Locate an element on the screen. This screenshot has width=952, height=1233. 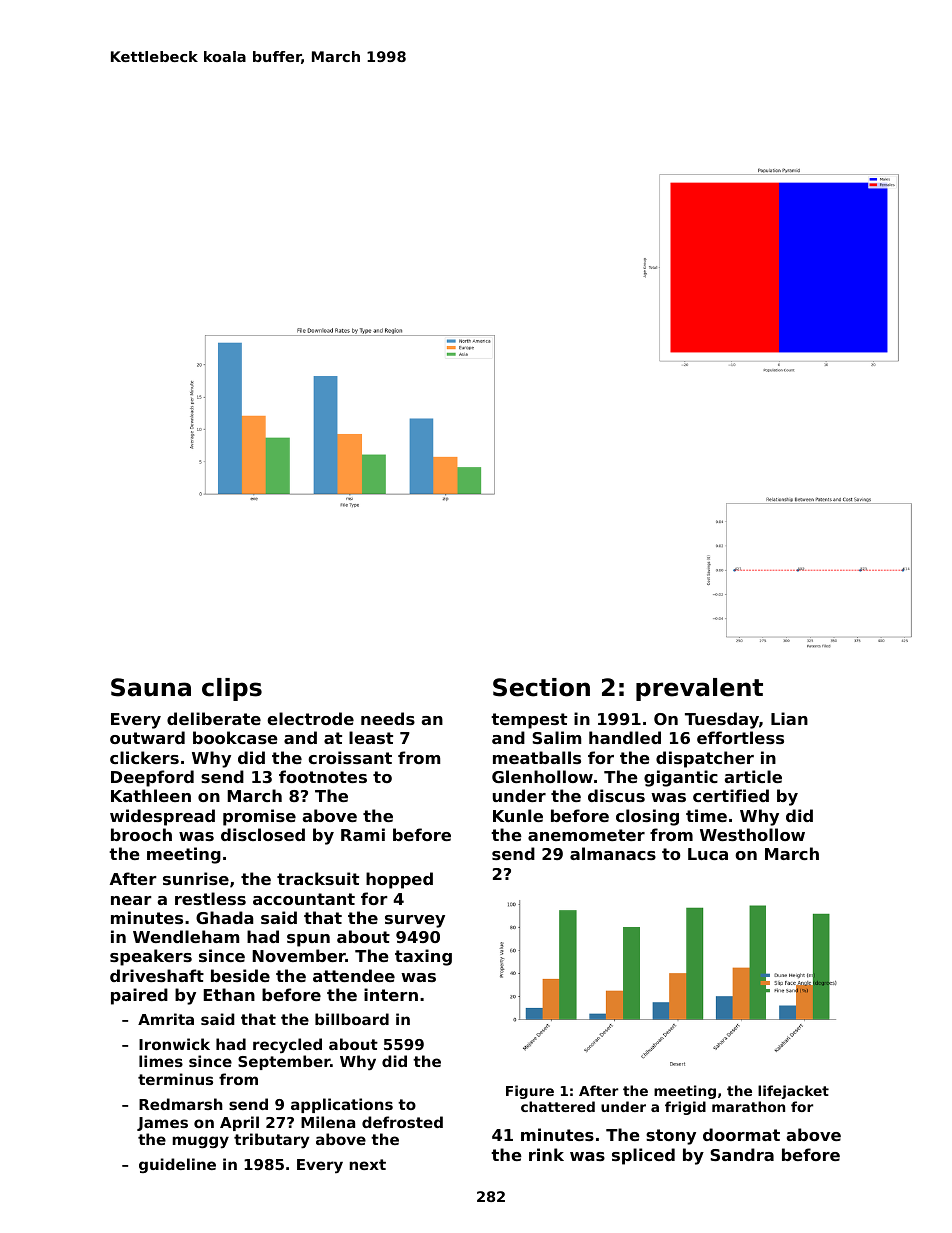
almanacs is located at coordinates (613, 853).
